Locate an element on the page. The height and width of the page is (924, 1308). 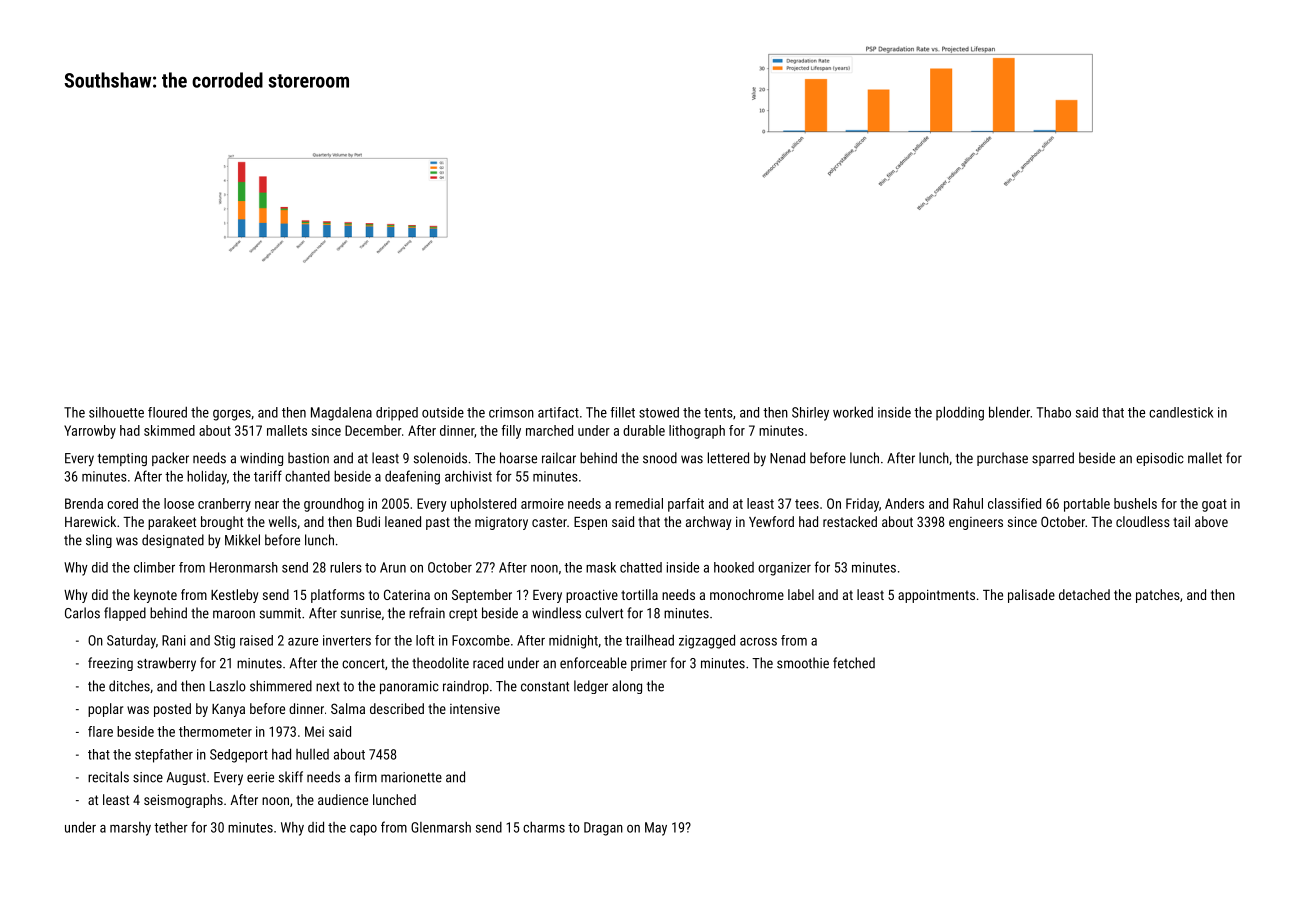
Carlos is located at coordinates (82, 613).
